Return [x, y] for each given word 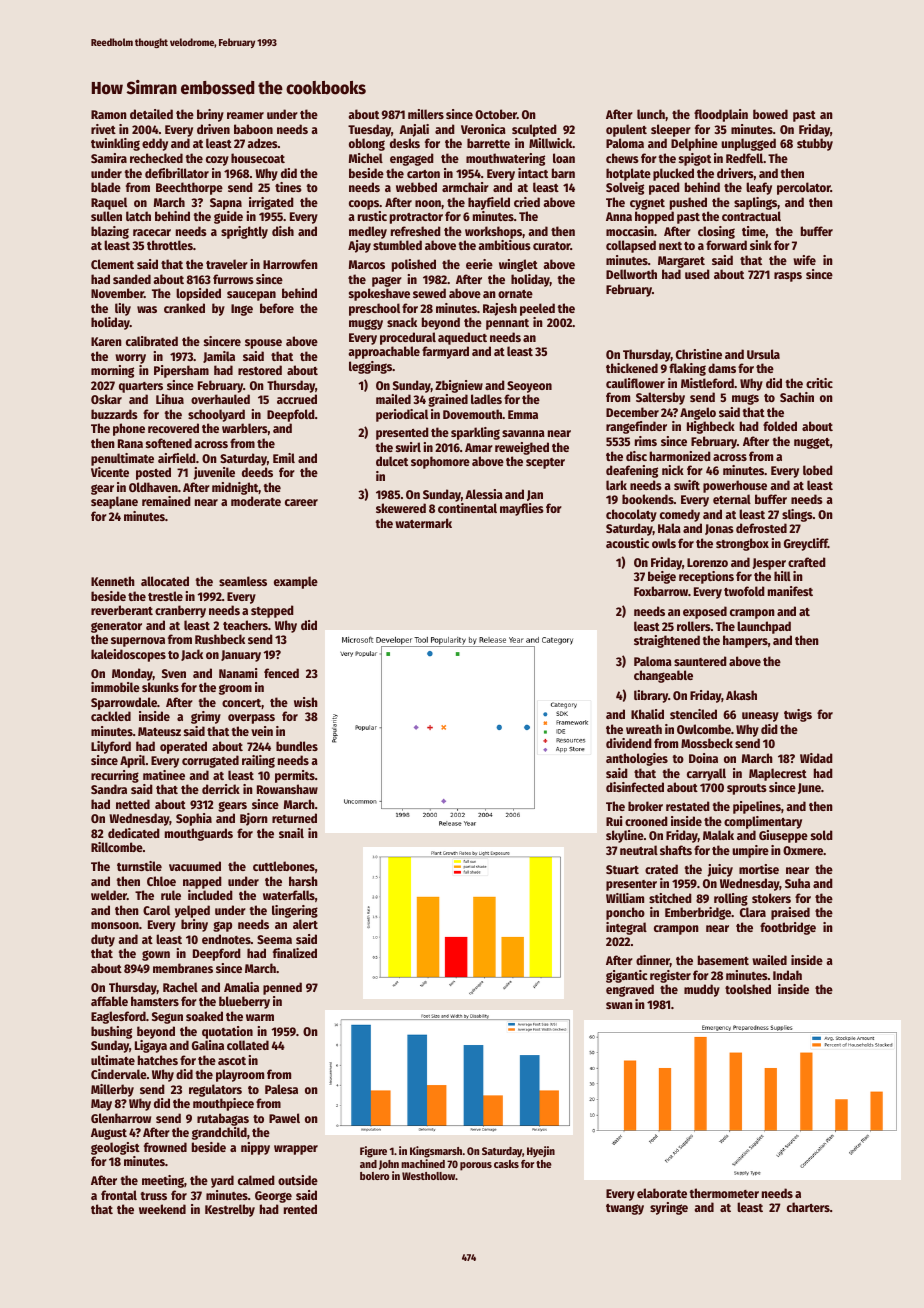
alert [305, 924]
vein [262, 731]
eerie [479, 264]
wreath [644, 729]
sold [822, 835]
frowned [165, 1147]
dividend [629, 743]
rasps [788, 277]
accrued [297, 399]
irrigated [271, 203]
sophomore [440, 462]
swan [619, 1005]
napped [202, 882]
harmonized [680, 456]
